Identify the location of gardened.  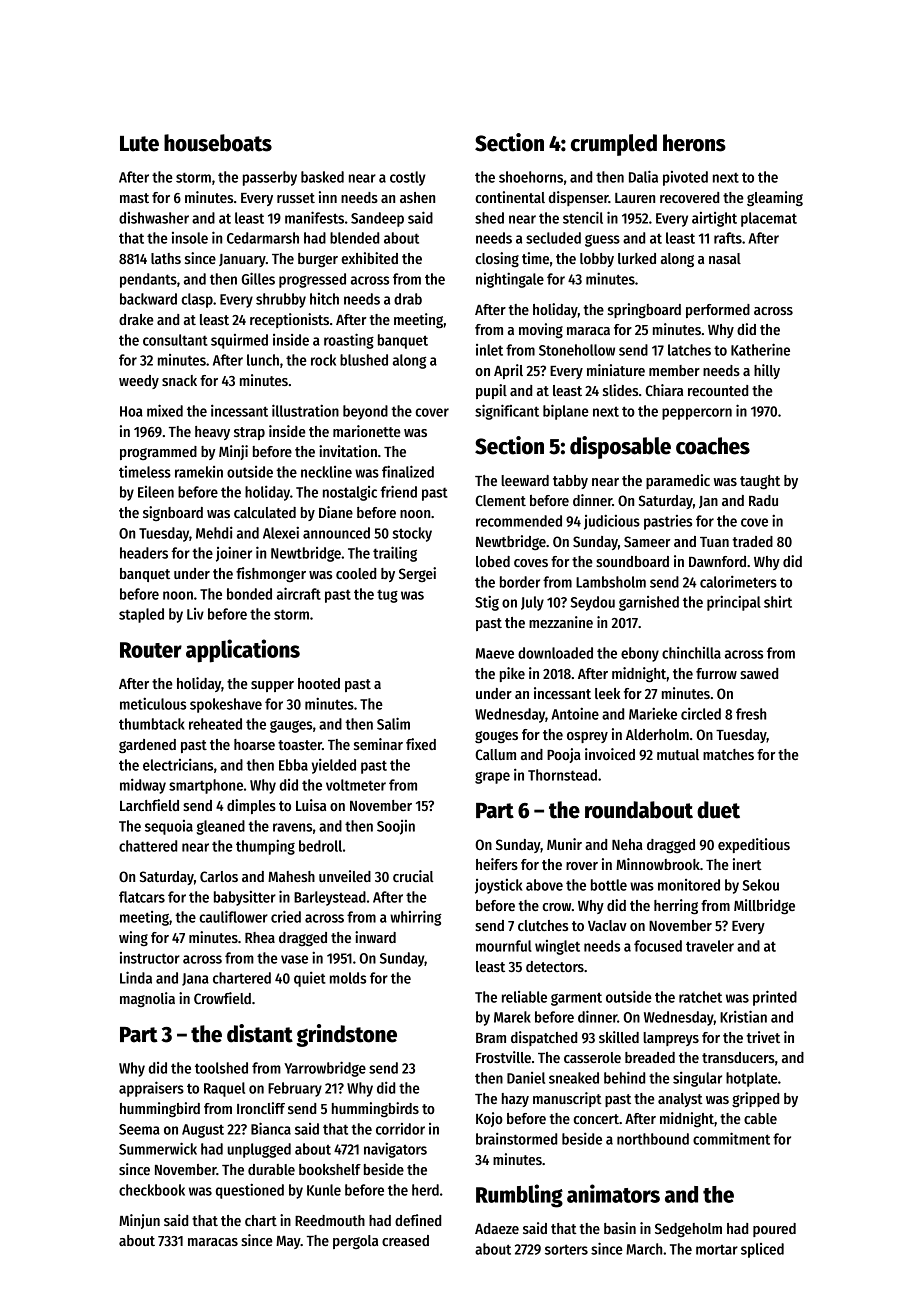
(147, 746).
